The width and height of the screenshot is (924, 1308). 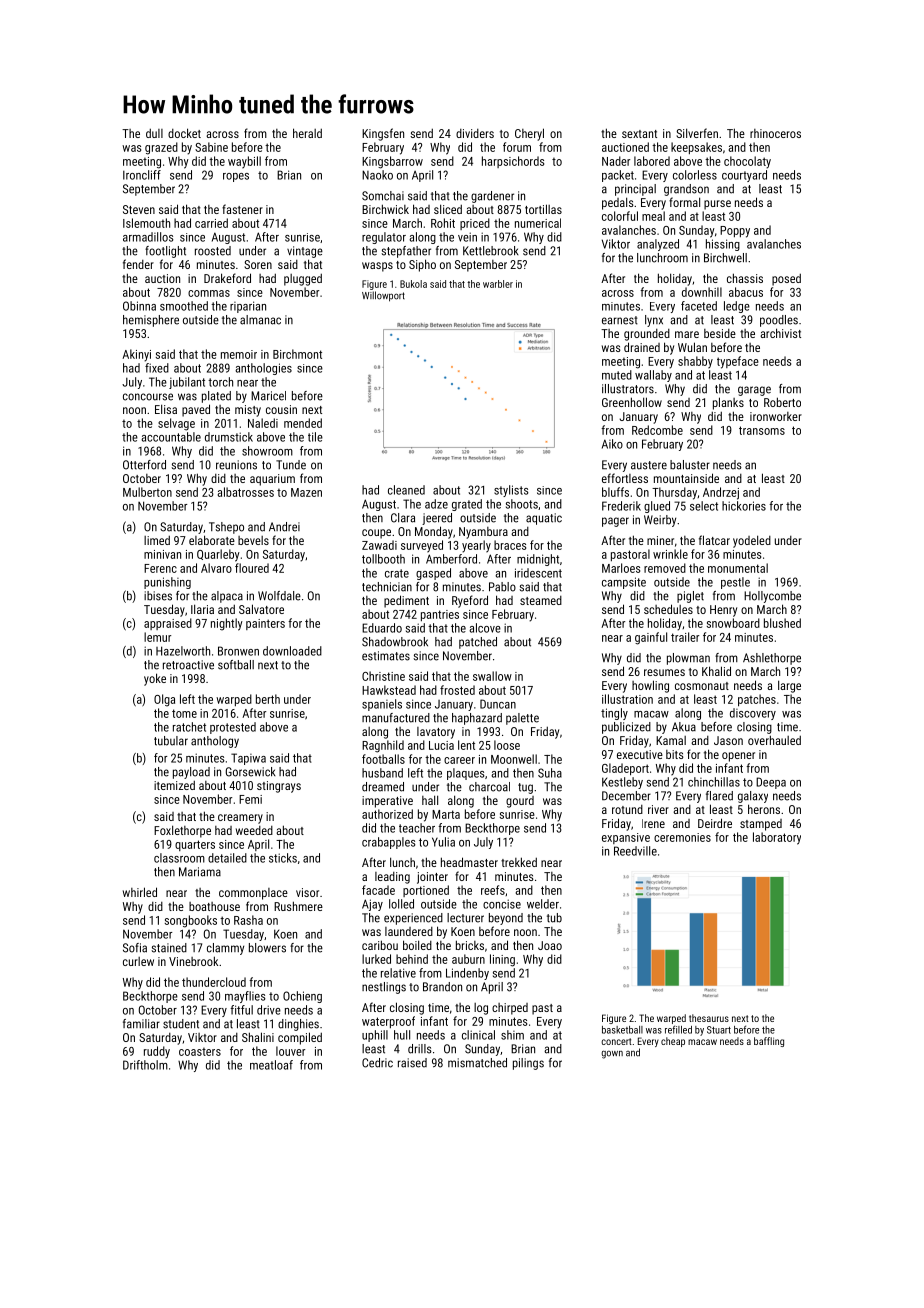 I want to click on flatcar, so click(x=714, y=540).
